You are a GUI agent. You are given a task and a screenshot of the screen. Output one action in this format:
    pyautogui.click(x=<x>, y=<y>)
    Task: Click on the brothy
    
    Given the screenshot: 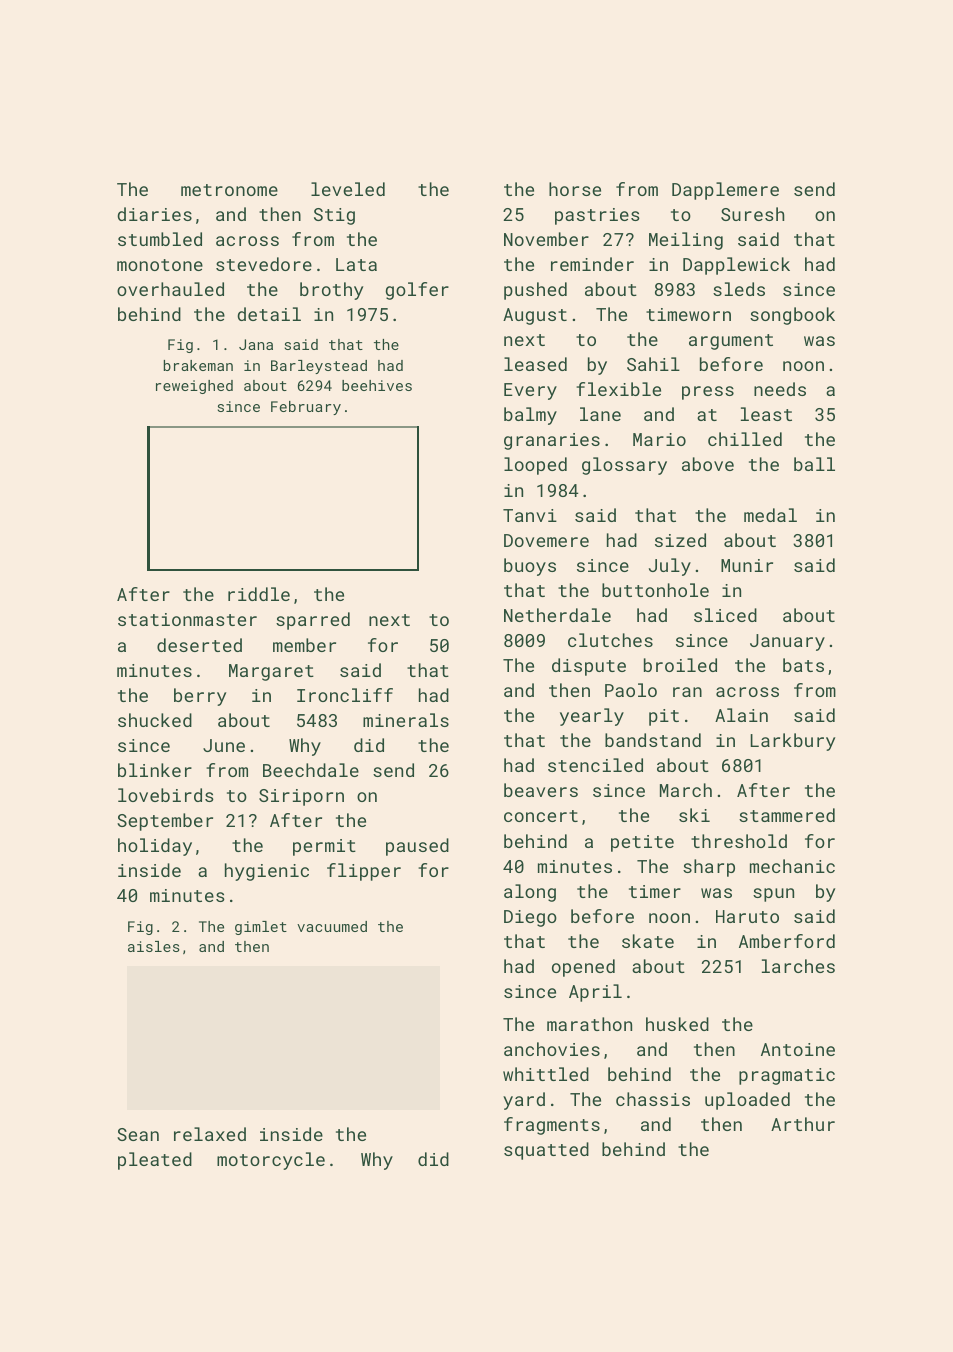 What is the action you would take?
    pyautogui.click(x=331, y=291)
